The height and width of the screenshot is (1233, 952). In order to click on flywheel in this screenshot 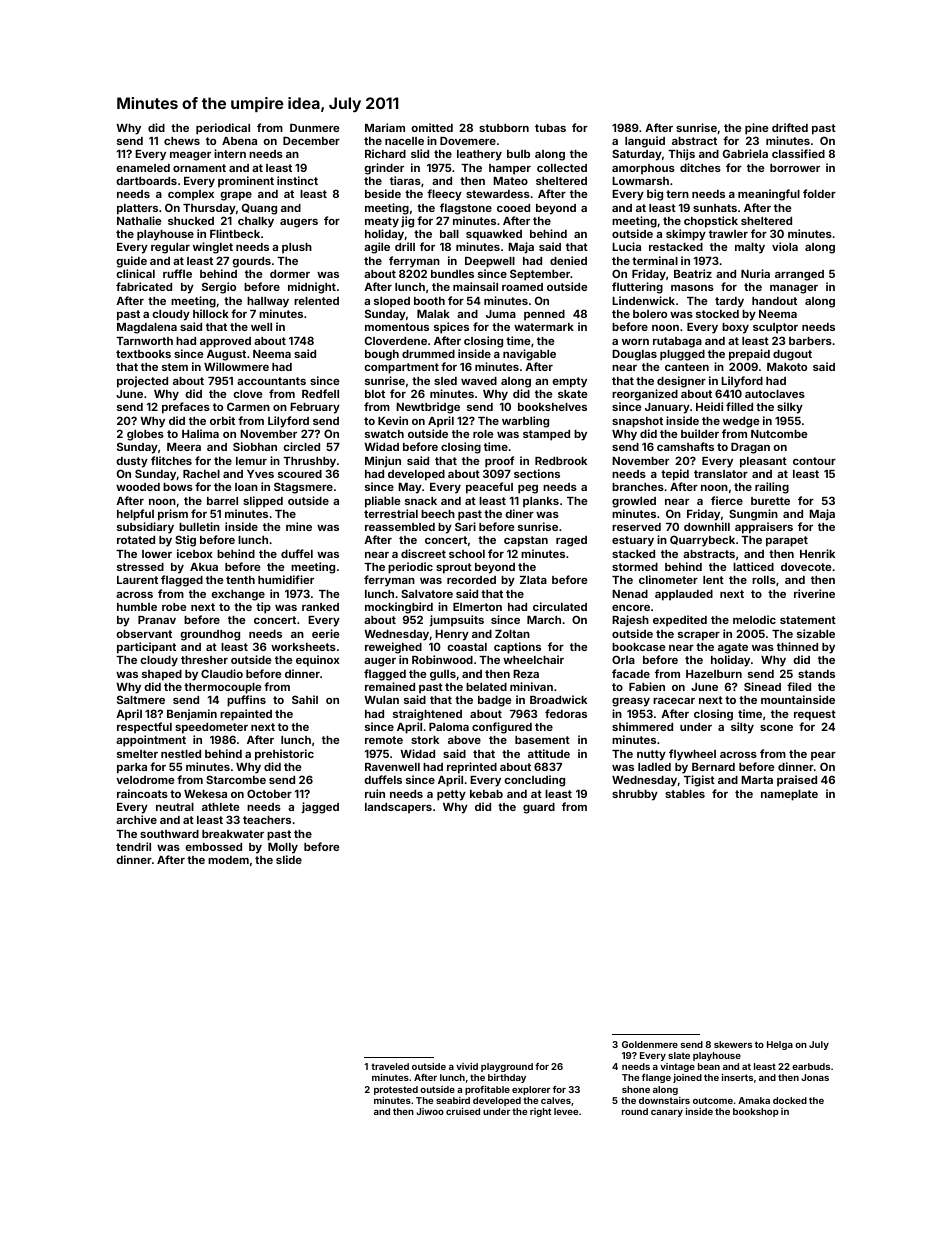, I will do `click(692, 755)`.
